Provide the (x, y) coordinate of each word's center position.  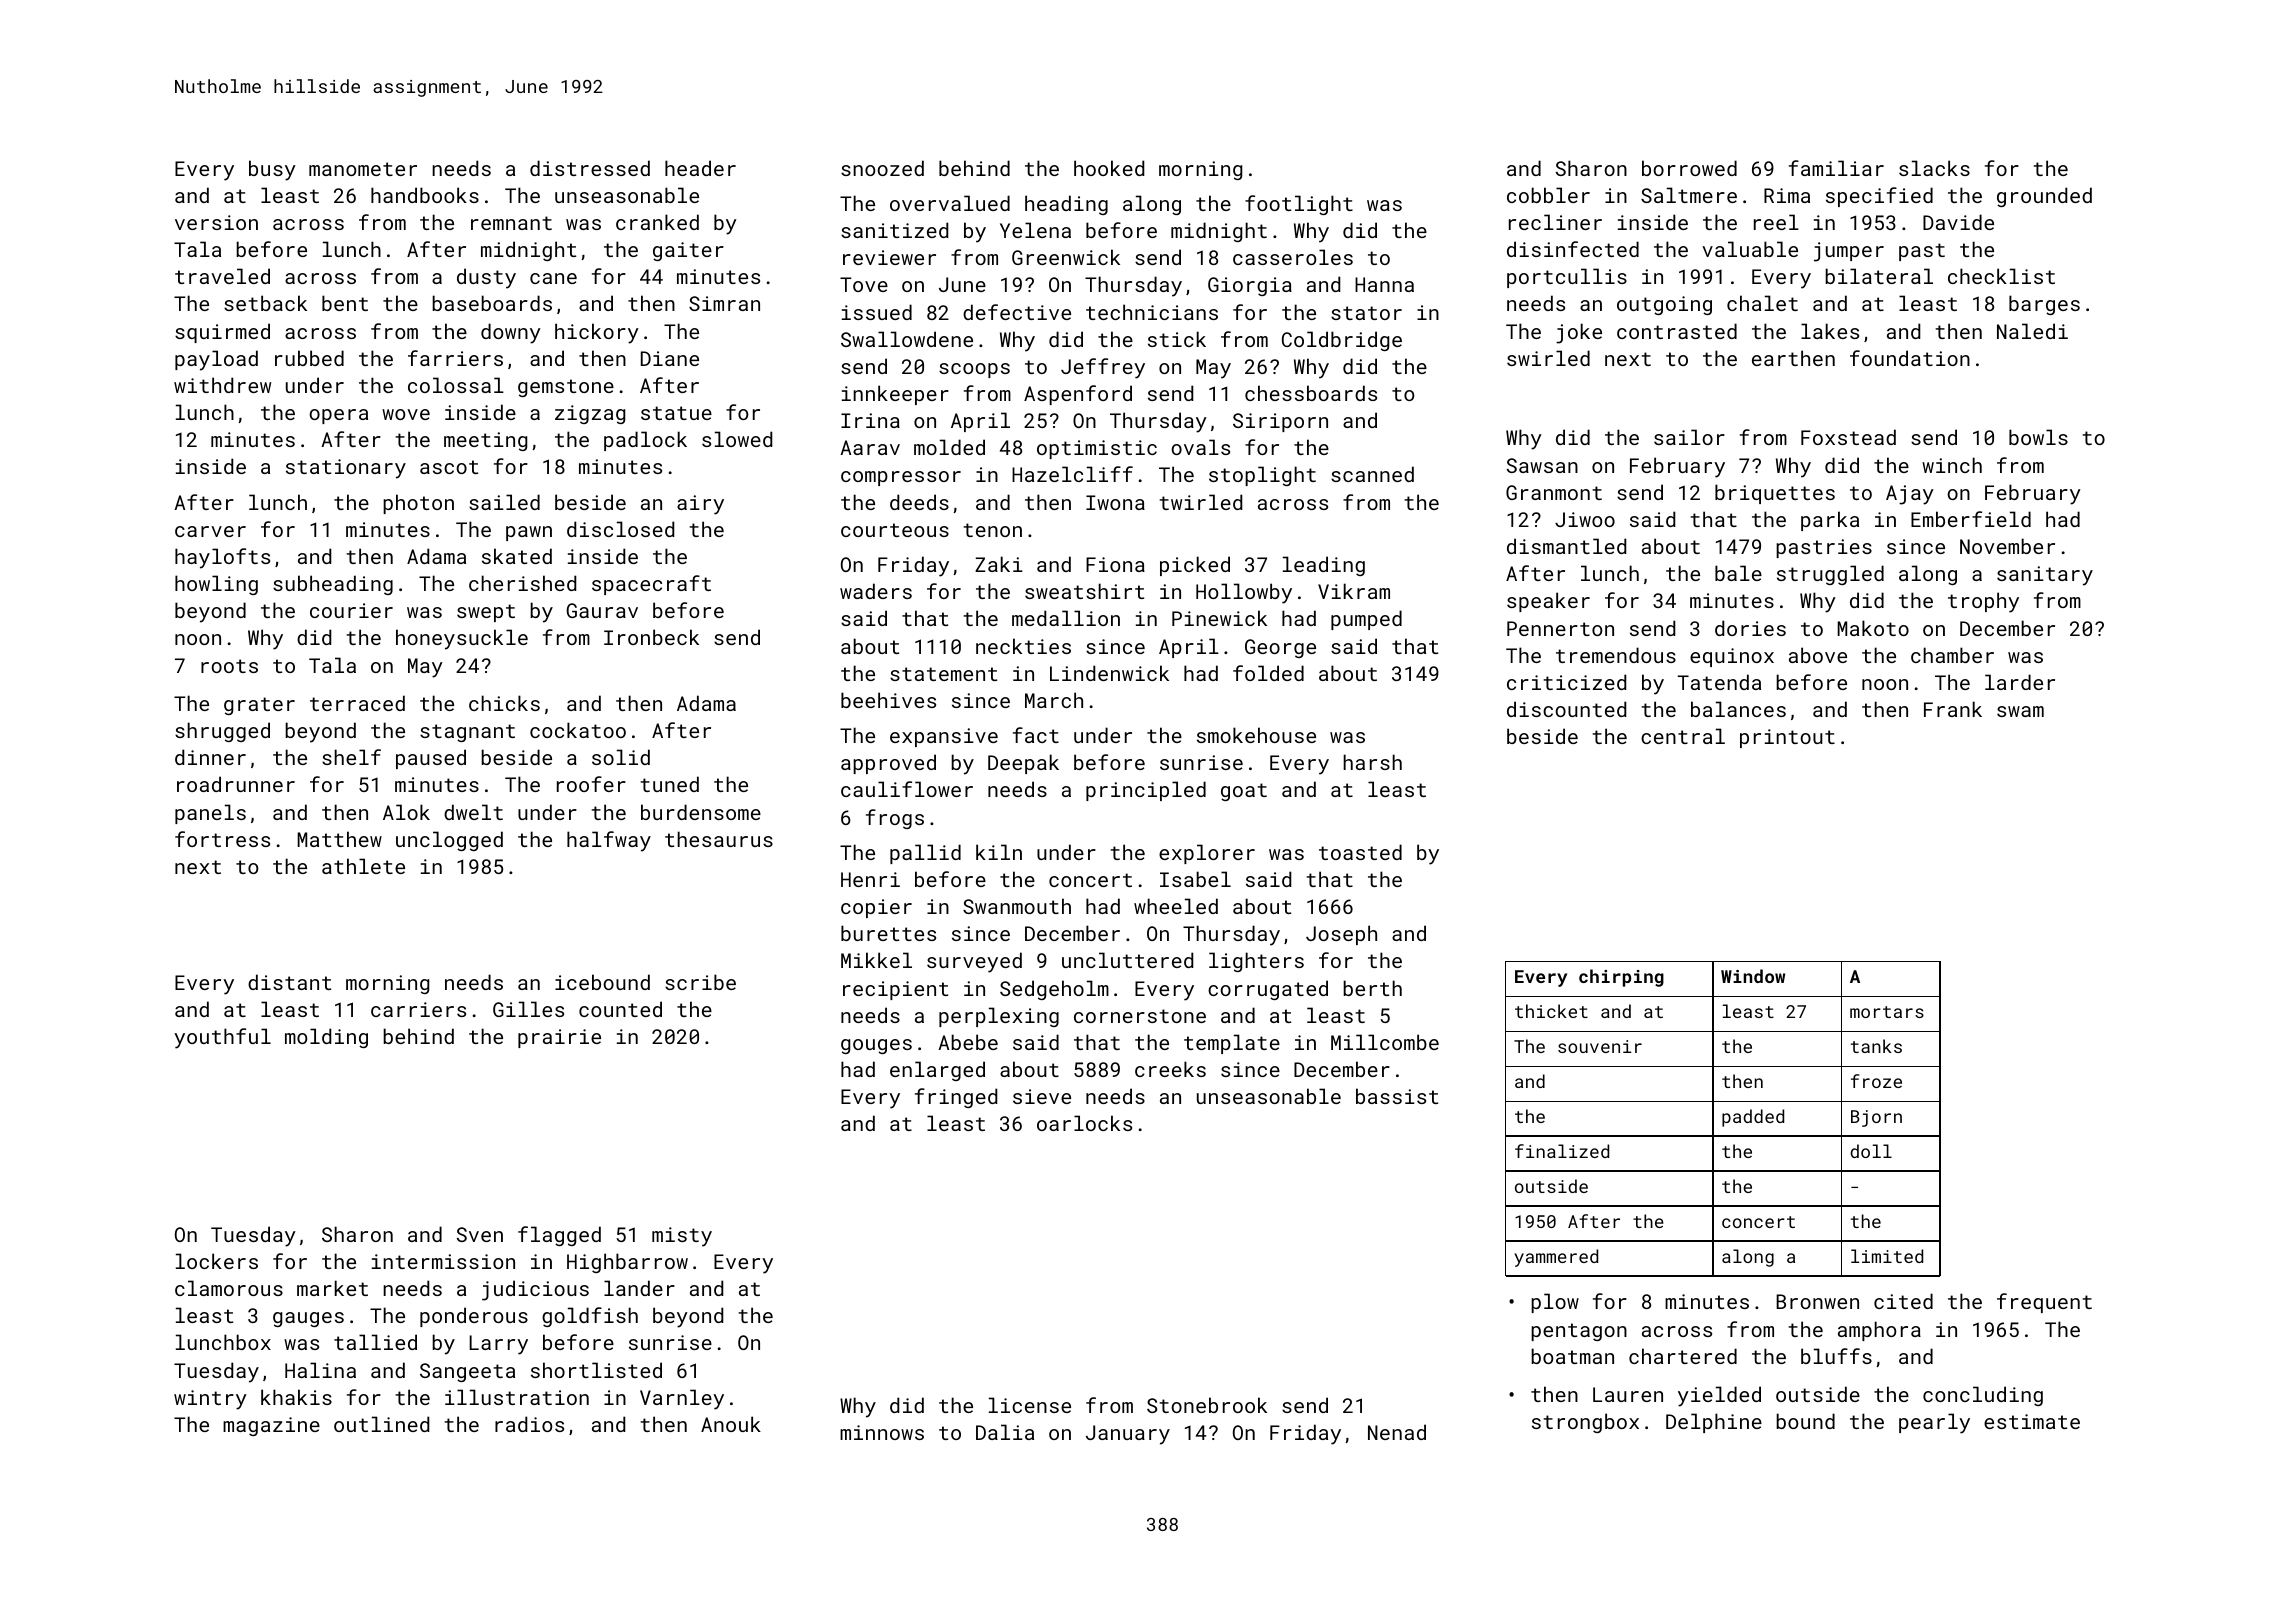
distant (289, 982)
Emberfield (1971, 519)
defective (1017, 312)
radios (529, 1424)
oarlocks (1084, 1123)
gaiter (688, 251)
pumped (1366, 620)
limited (1887, 1256)
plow (1555, 1303)
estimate (2032, 1421)
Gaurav (602, 610)
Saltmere (1689, 195)
